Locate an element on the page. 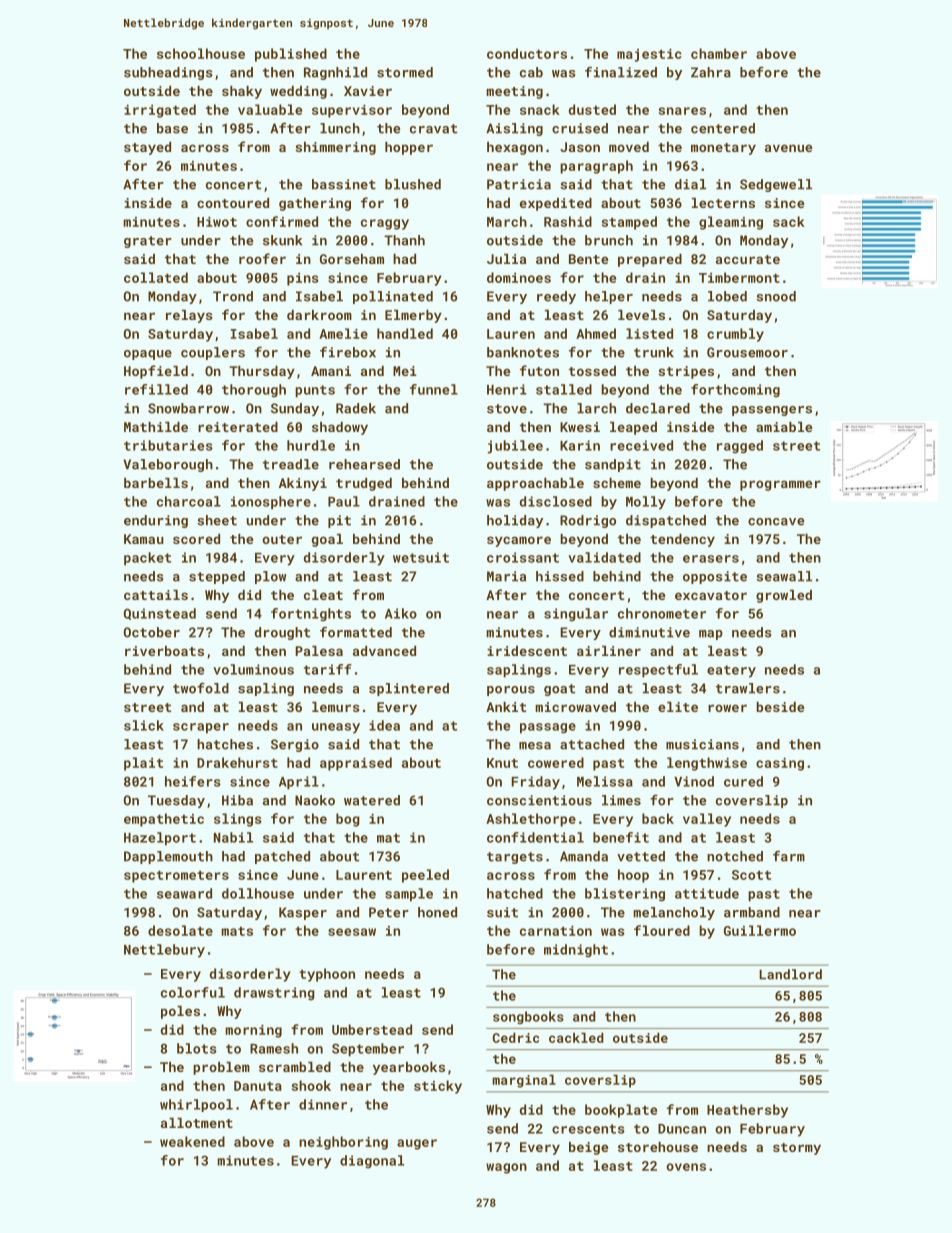  opaque is located at coordinates (148, 355).
